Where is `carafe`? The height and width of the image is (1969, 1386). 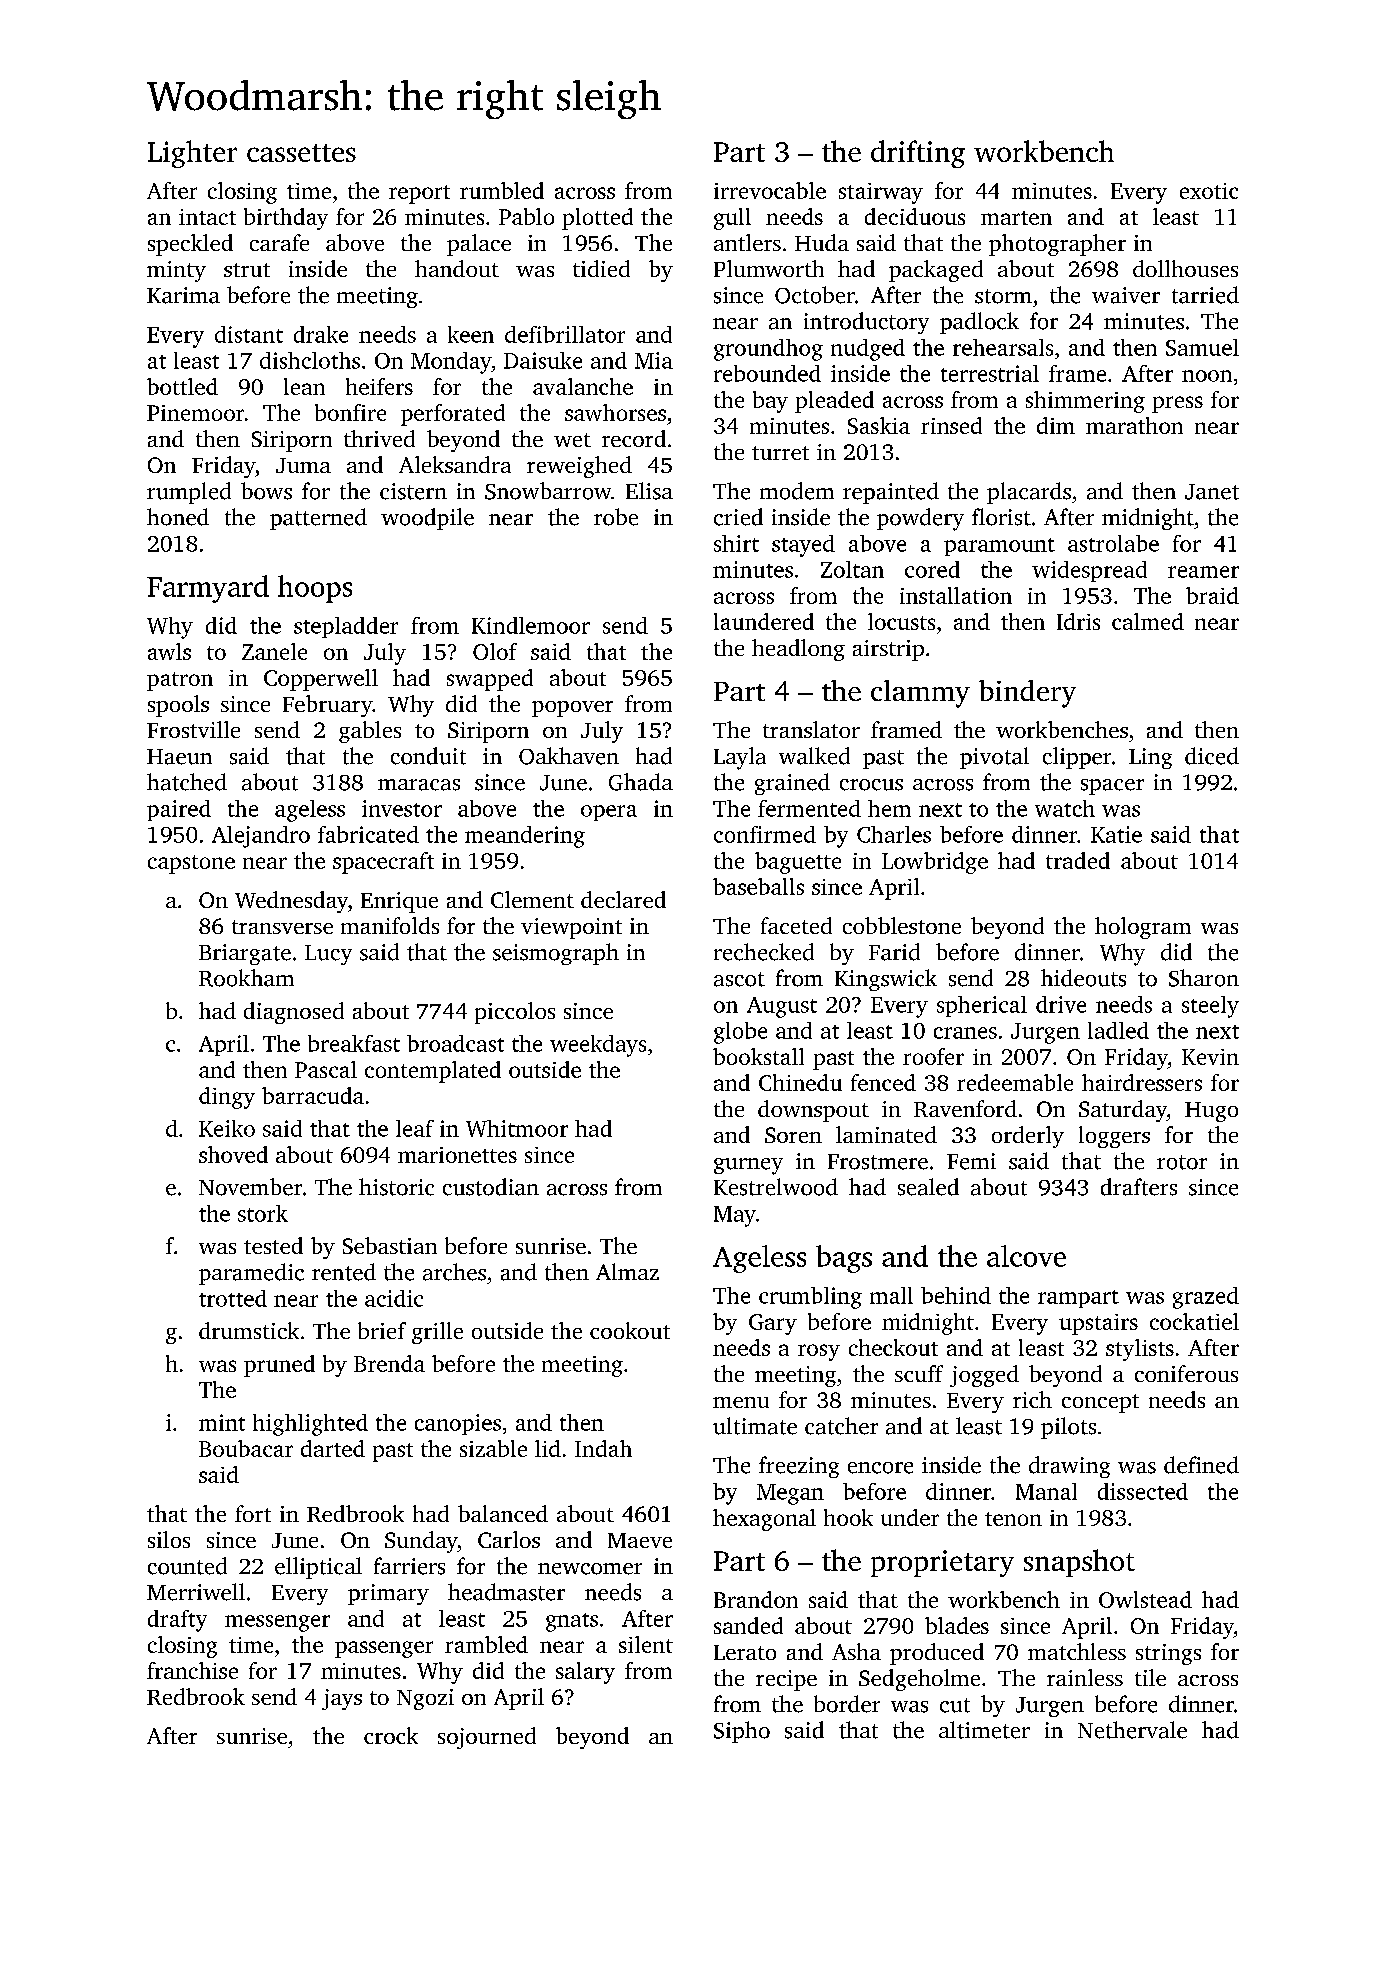
carafe is located at coordinates (279, 242).
